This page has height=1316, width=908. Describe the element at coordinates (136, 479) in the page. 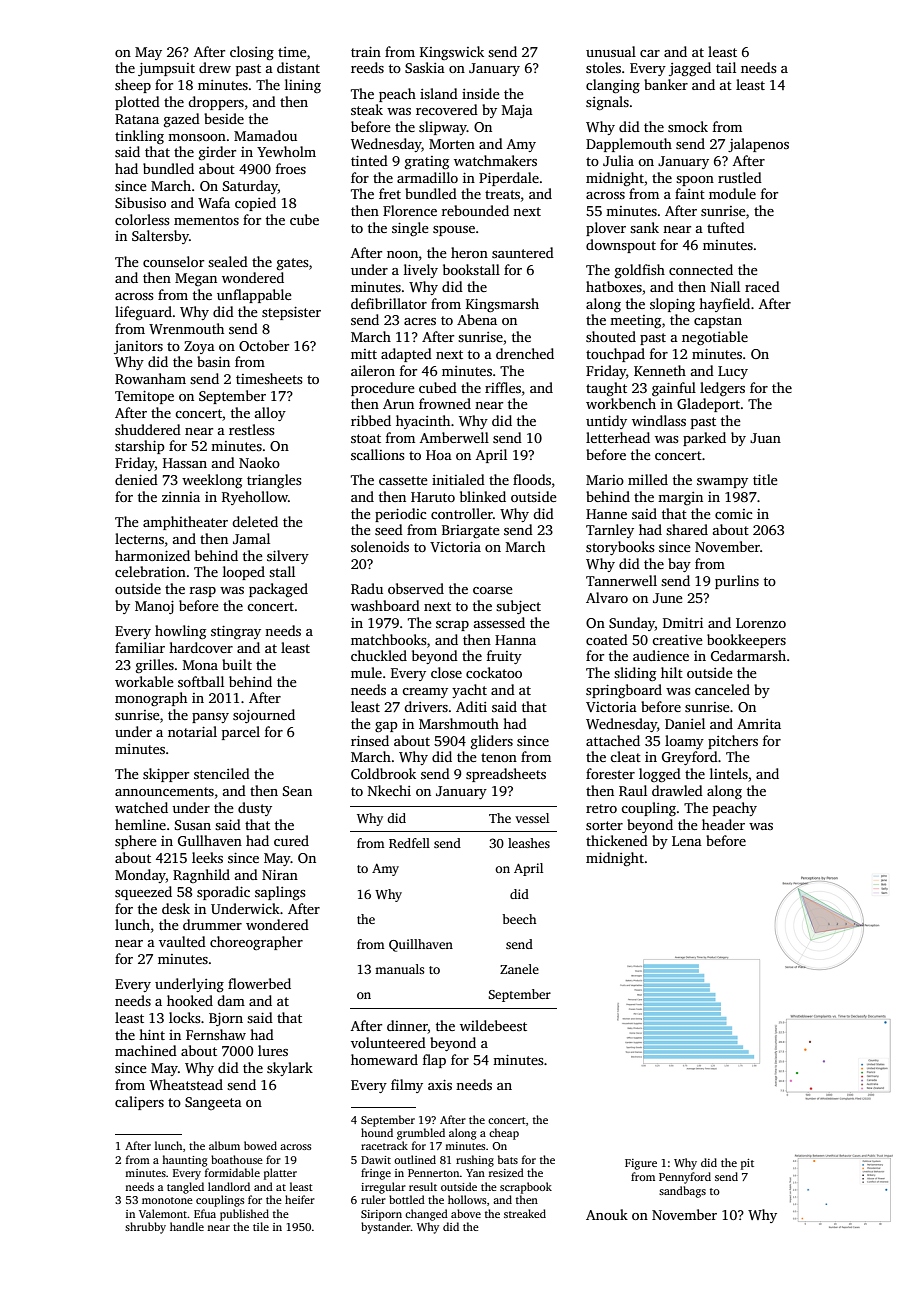

I see `denied` at that location.
